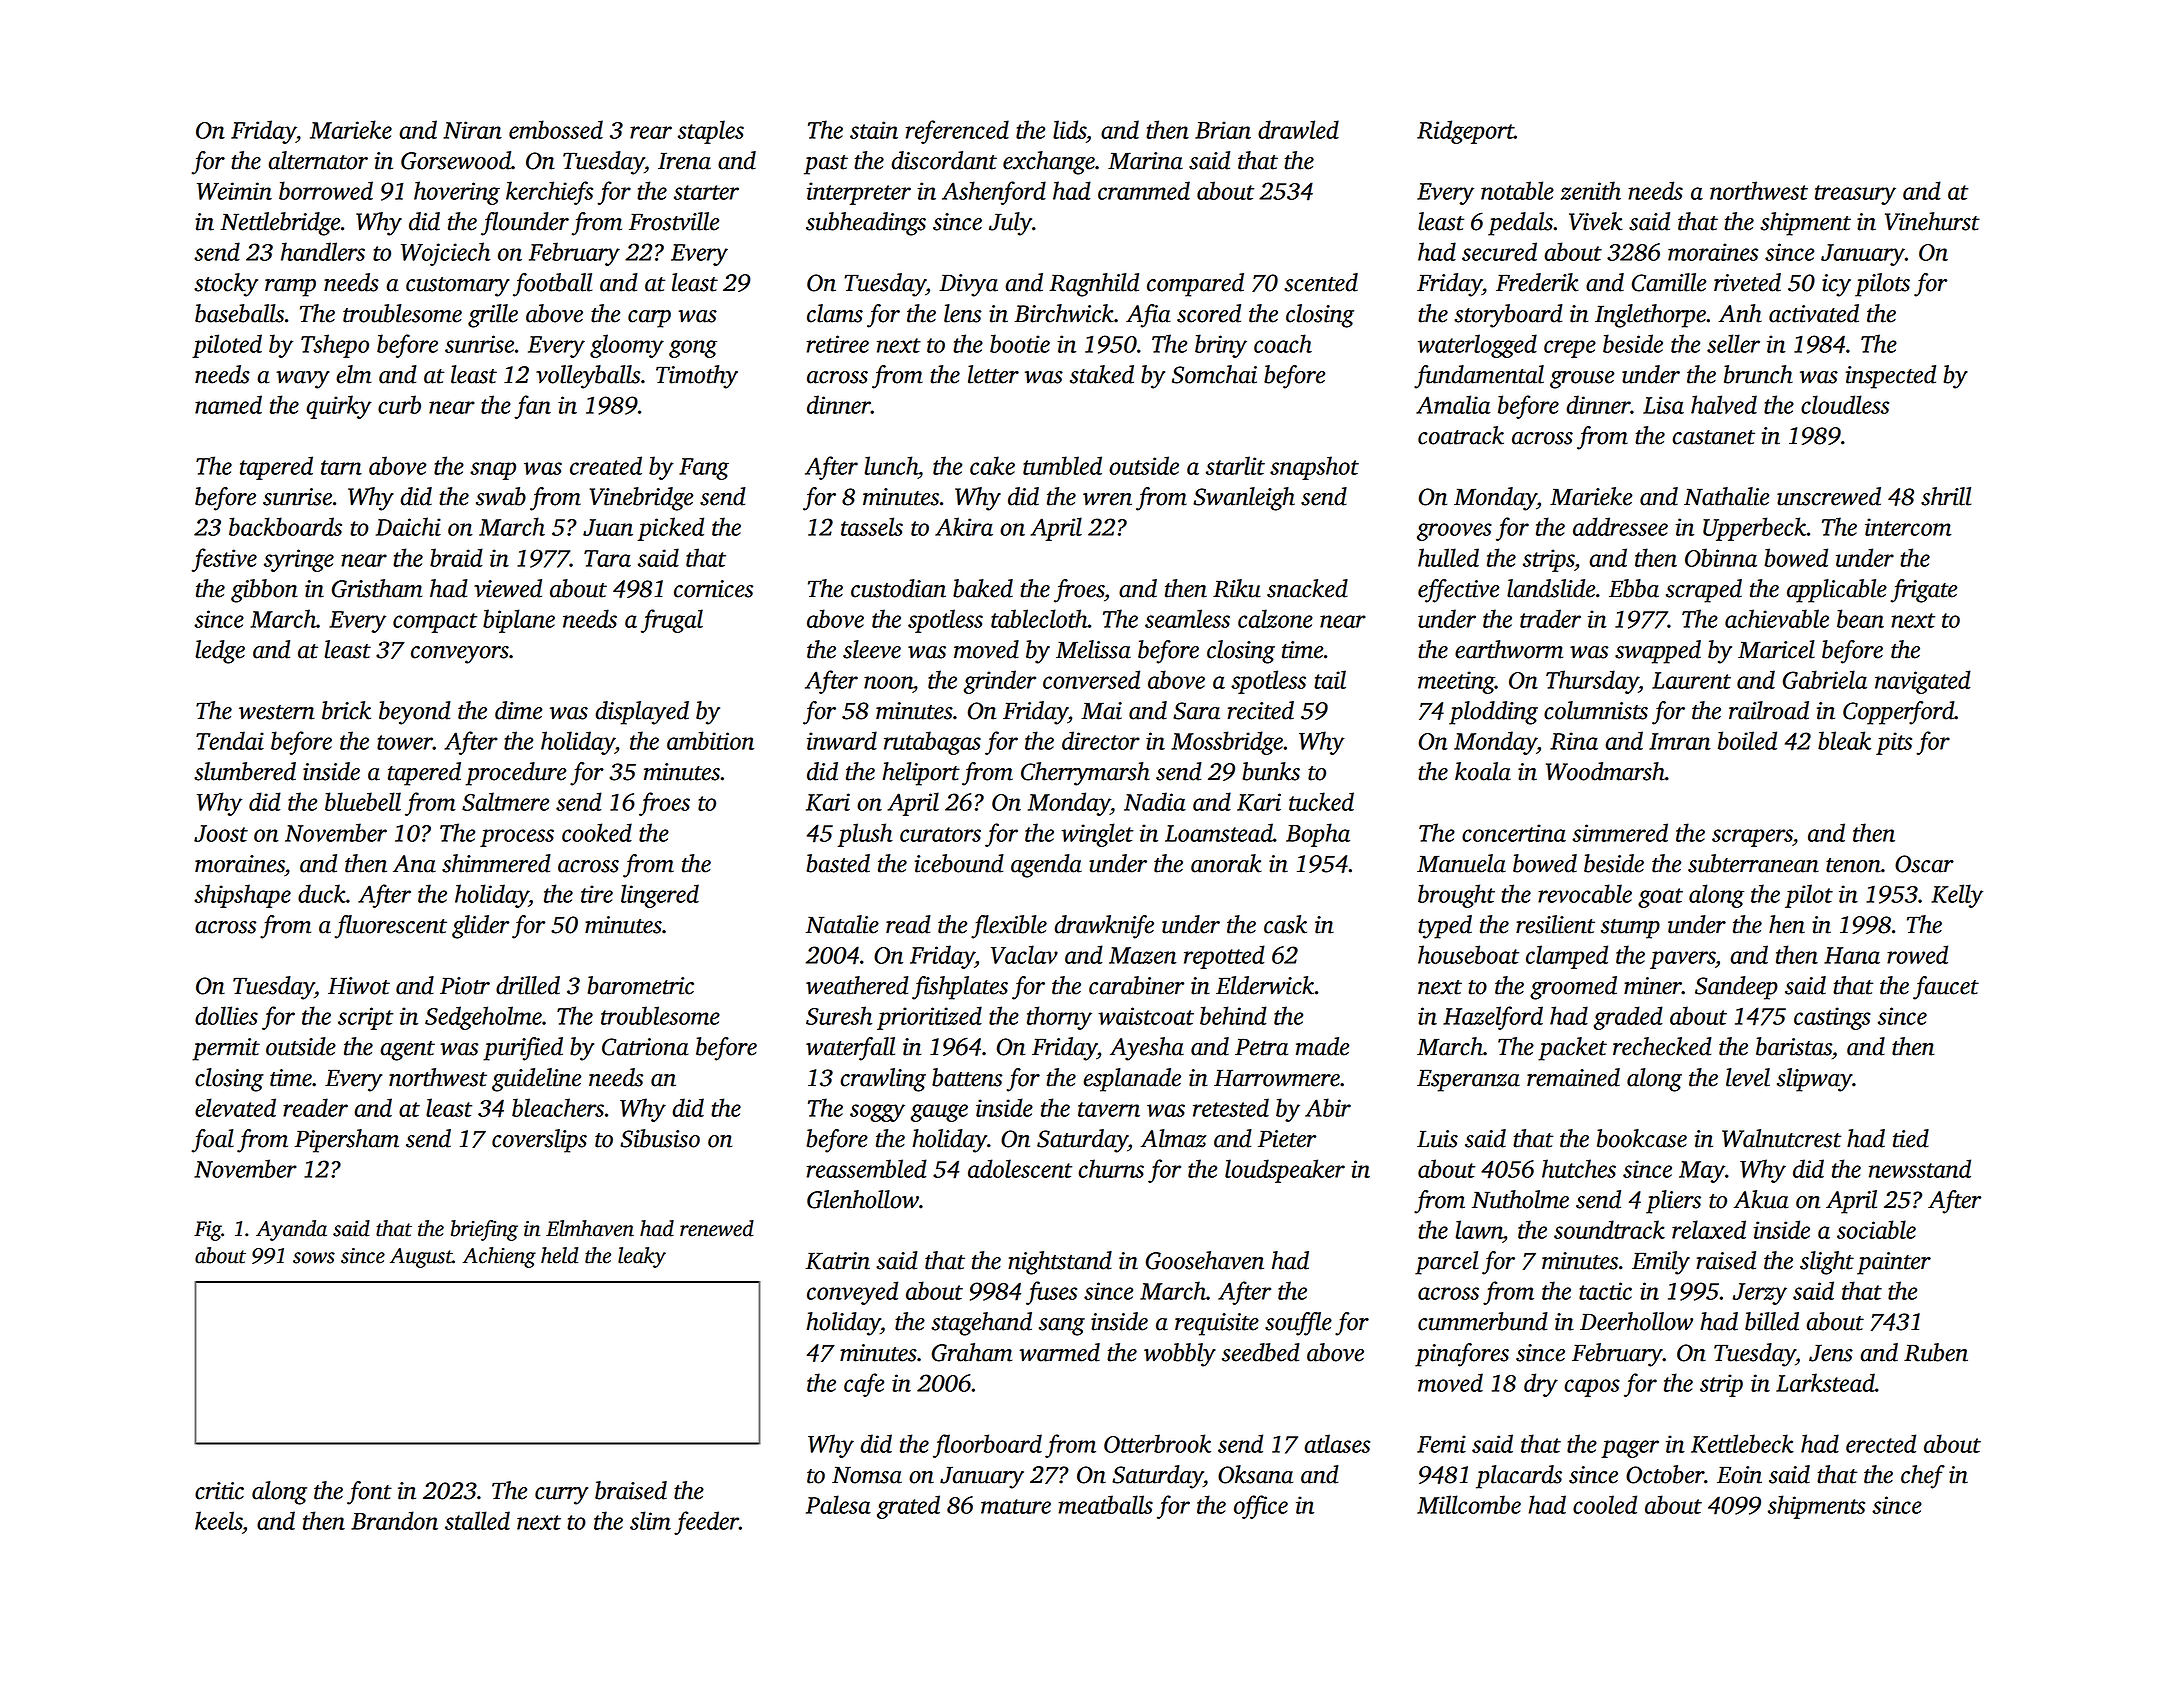 The height and width of the screenshot is (1683, 2178). I want to click on addressee, so click(1620, 526).
